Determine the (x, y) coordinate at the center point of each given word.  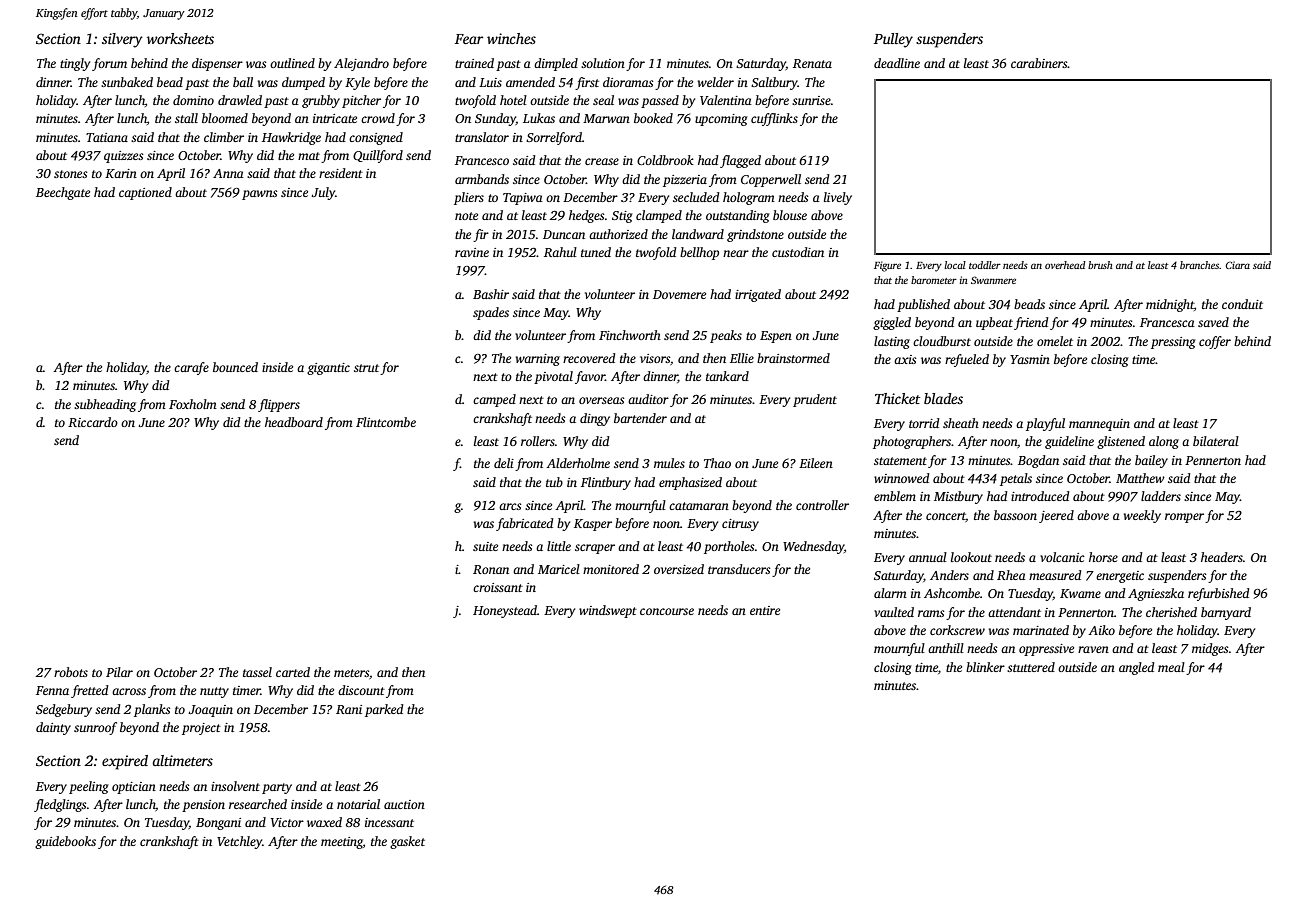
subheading (105, 405)
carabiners (1039, 63)
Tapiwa (523, 199)
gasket (407, 842)
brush (1100, 265)
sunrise (811, 100)
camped (494, 400)
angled (1136, 668)
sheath (961, 423)
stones (70, 174)
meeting (342, 843)
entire (765, 610)
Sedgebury (64, 710)
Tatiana (107, 137)
